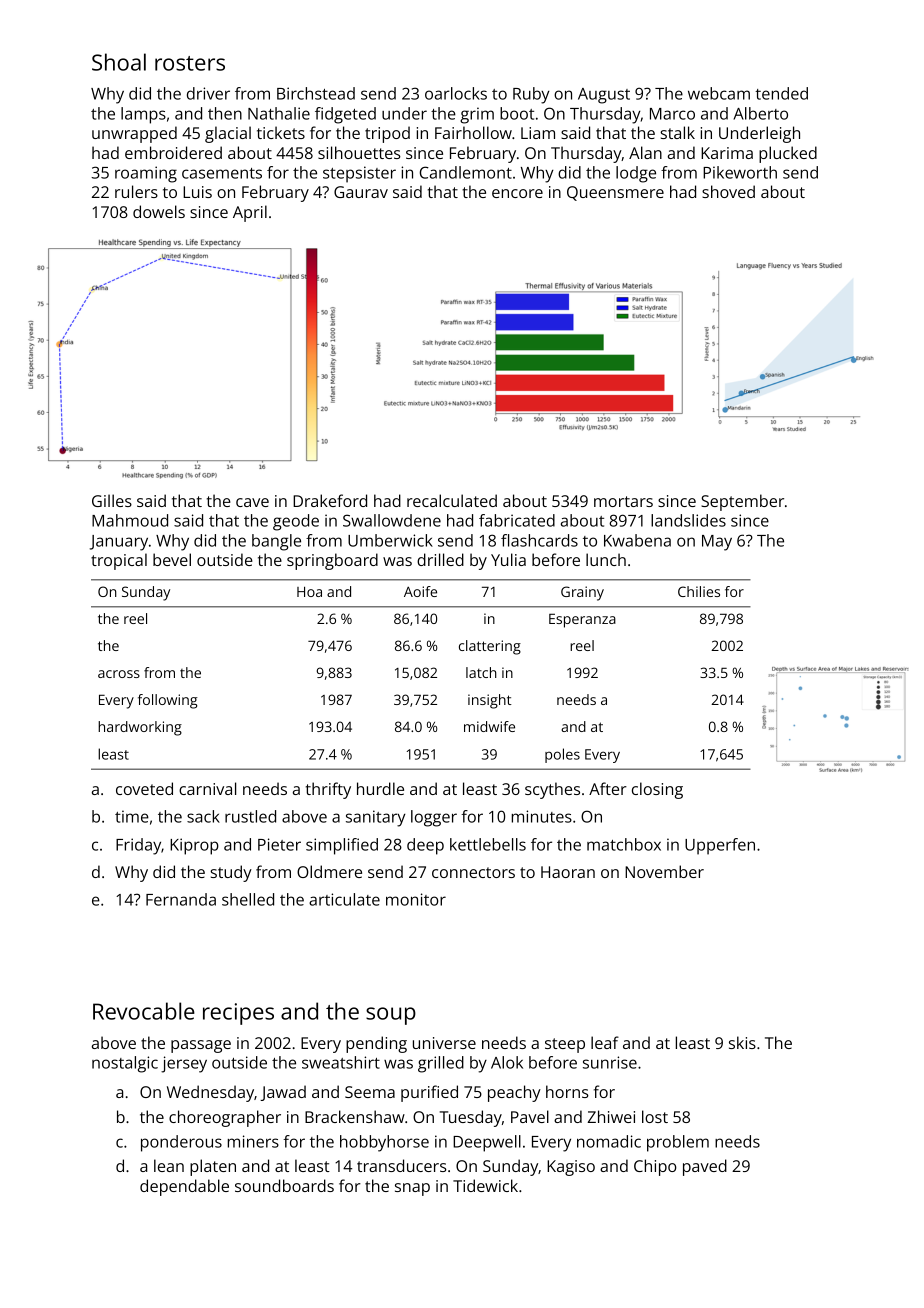 This image has height=1308, width=924. Describe the element at coordinates (159, 211) in the image. I see `dowels` at that location.
